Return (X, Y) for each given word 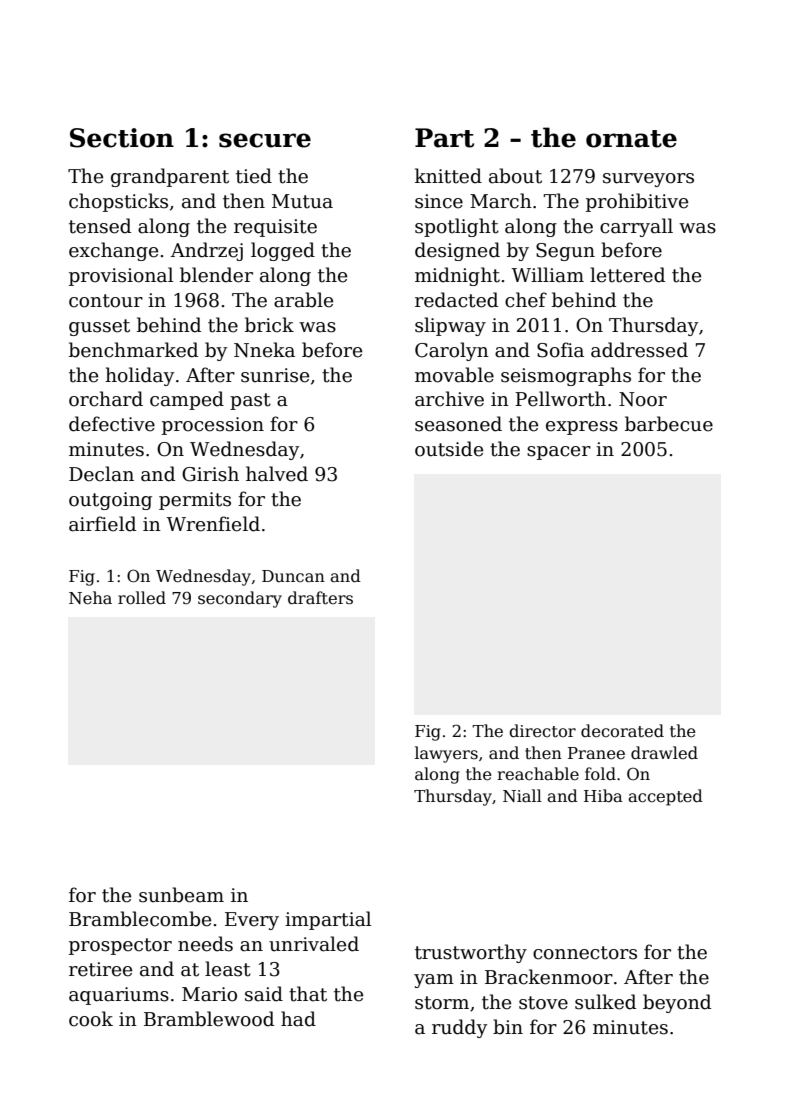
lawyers (446, 754)
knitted (448, 176)
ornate (631, 139)
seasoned (458, 424)
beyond (677, 1003)
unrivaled (314, 944)
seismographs (566, 376)
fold (600, 773)
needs (205, 944)
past (250, 401)
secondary (240, 599)
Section (122, 138)
